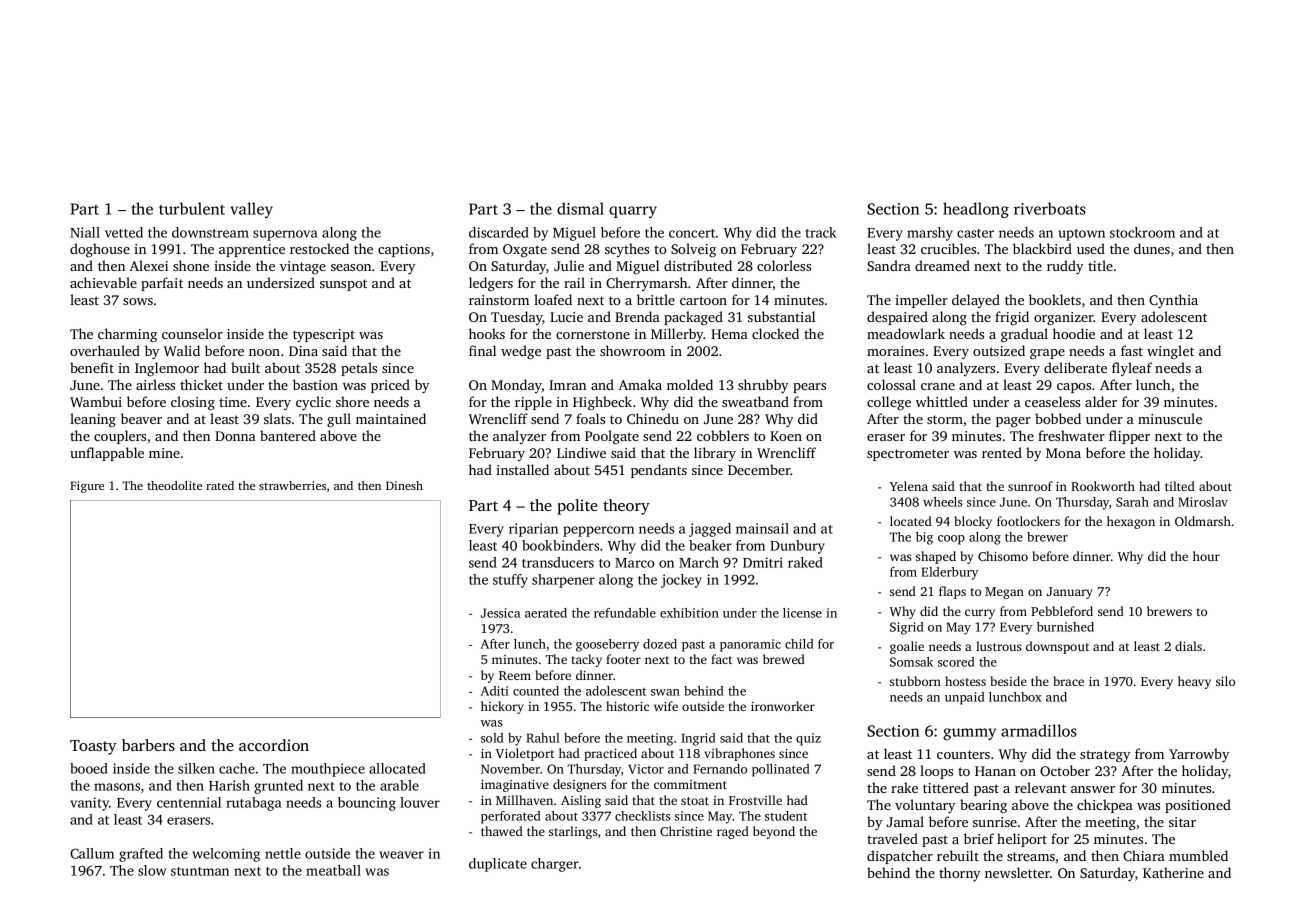 This screenshot has width=1308, height=924. Describe the element at coordinates (646, 284) in the screenshot. I see `Cherrymarsh` at that location.
